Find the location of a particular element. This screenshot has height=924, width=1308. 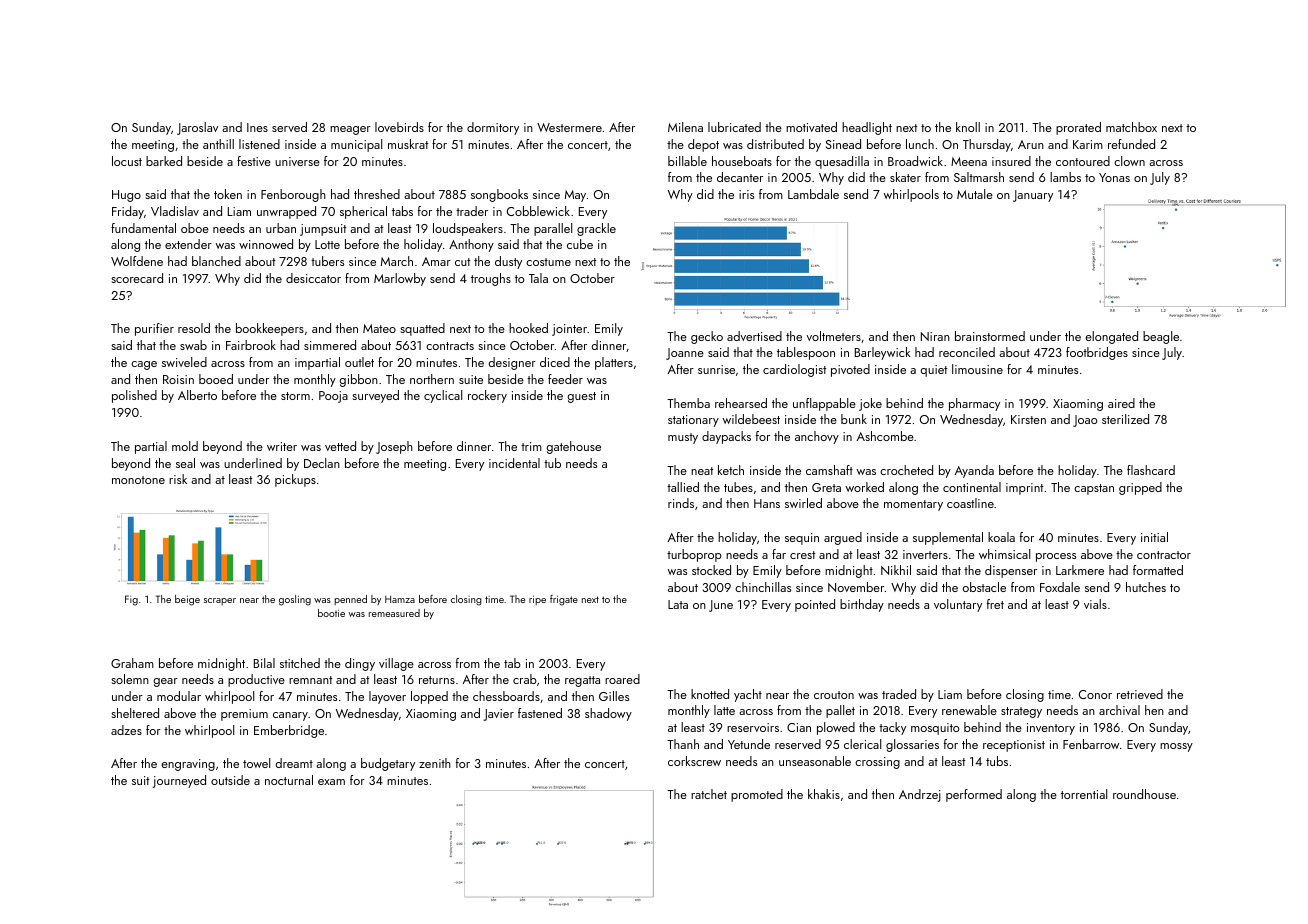

crouton is located at coordinates (834, 695).
